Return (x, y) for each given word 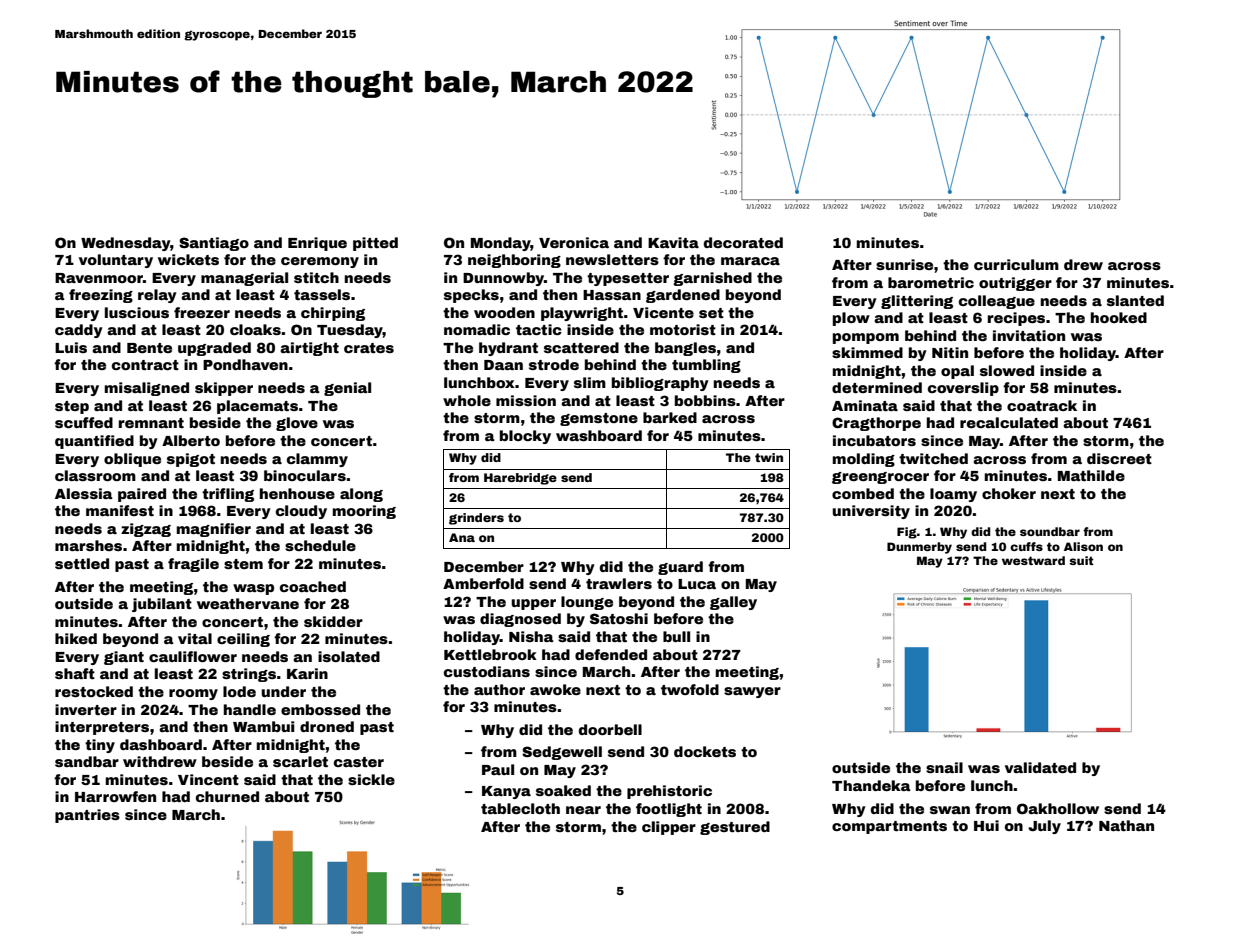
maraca (750, 261)
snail (944, 767)
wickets (188, 259)
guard (680, 568)
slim (590, 382)
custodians (487, 671)
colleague (997, 302)
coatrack (1042, 405)
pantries (87, 816)
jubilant (162, 605)
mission (526, 400)
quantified (94, 442)
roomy (193, 694)
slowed (1007, 370)
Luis (71, 347)
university (871, 512)
